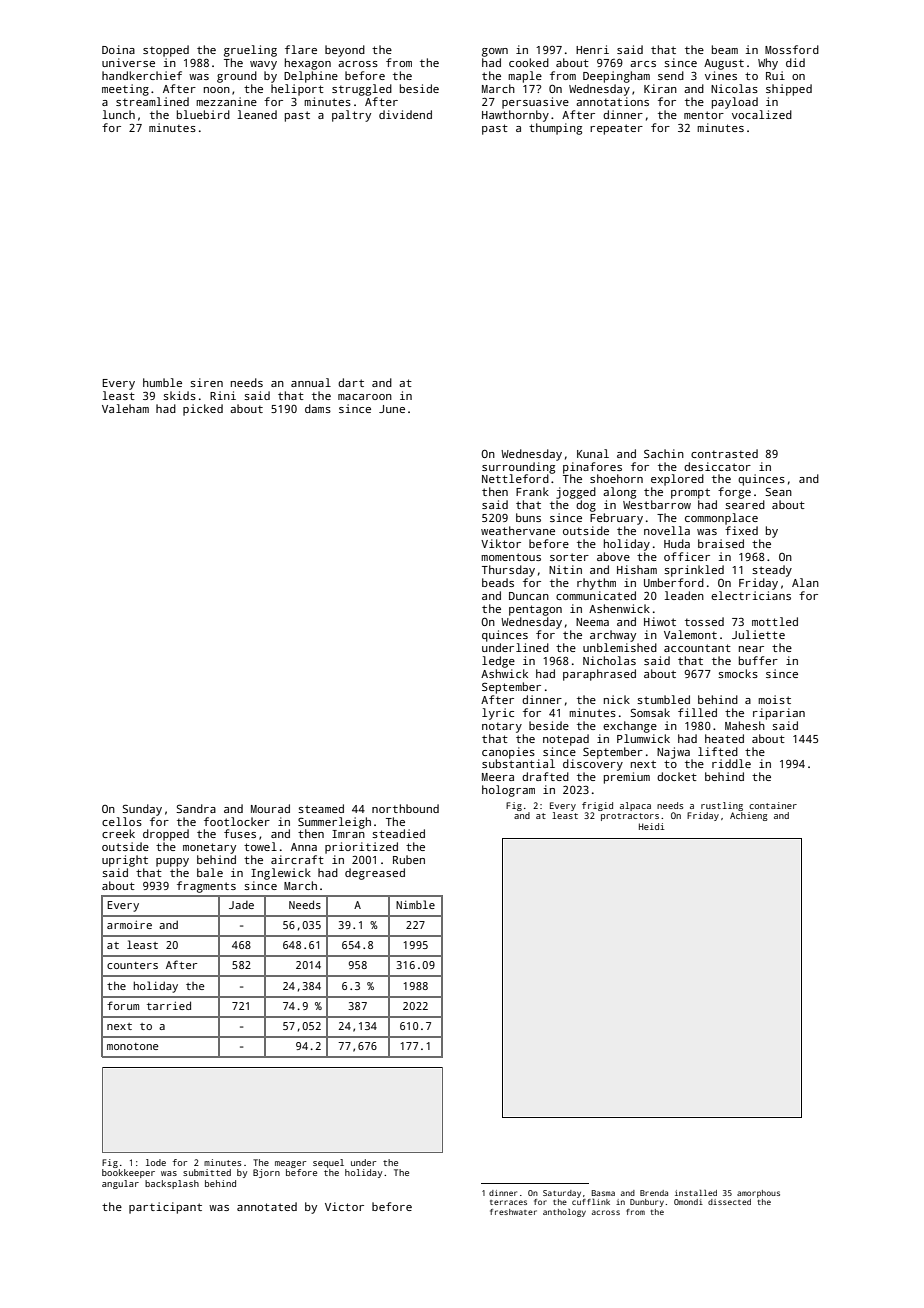  I want to click on gown, so click(495, 52).
